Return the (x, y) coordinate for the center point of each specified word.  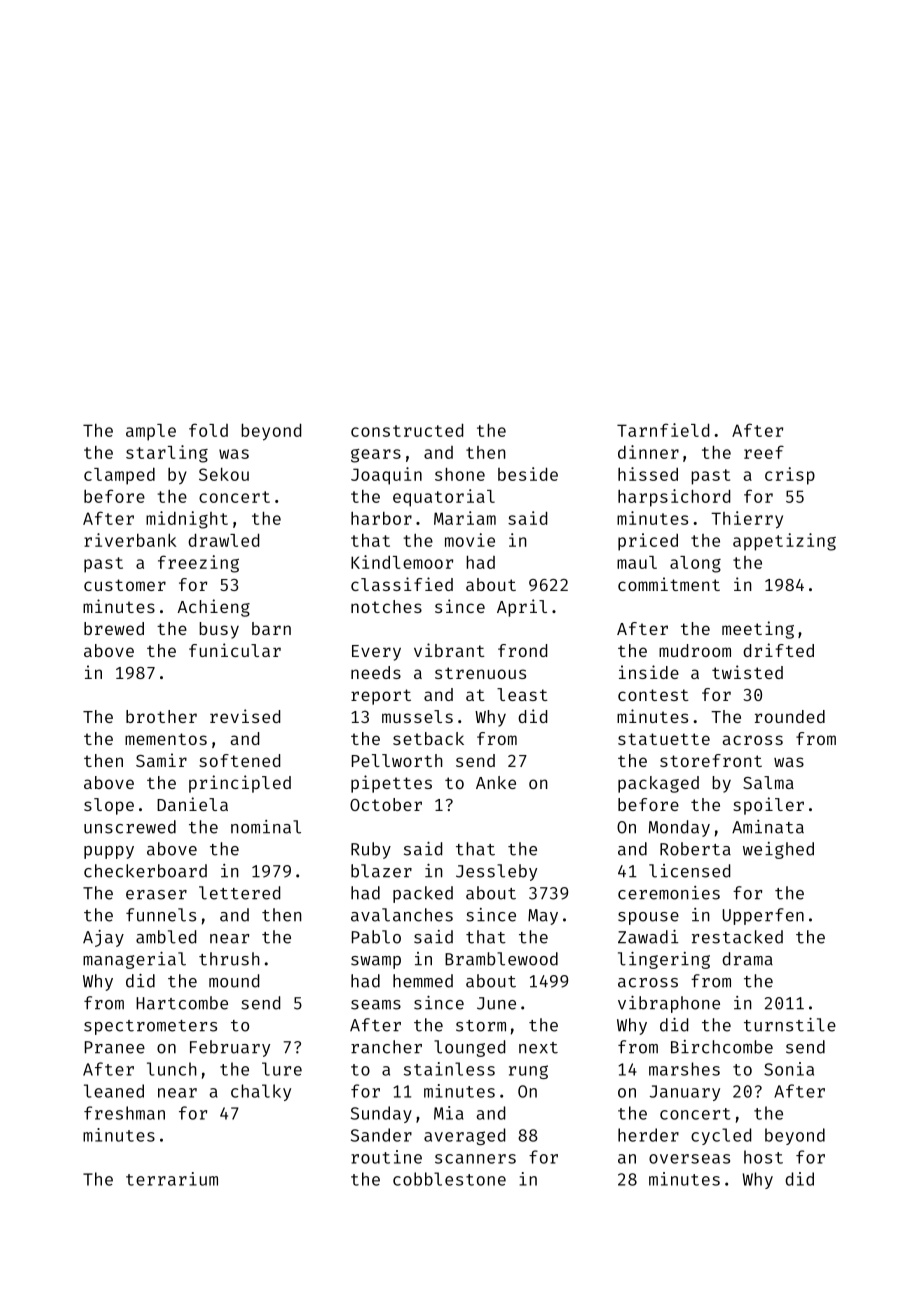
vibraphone (669, 1004)
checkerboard (145, 871)
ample (151, 432)
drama (747, 959)
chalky (261, 1092)
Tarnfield (663, 430)
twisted (747, 672)
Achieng (214, 608)
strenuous (480, 673)
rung (528, 1072)
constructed (407, 430)
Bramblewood (501, 959)
